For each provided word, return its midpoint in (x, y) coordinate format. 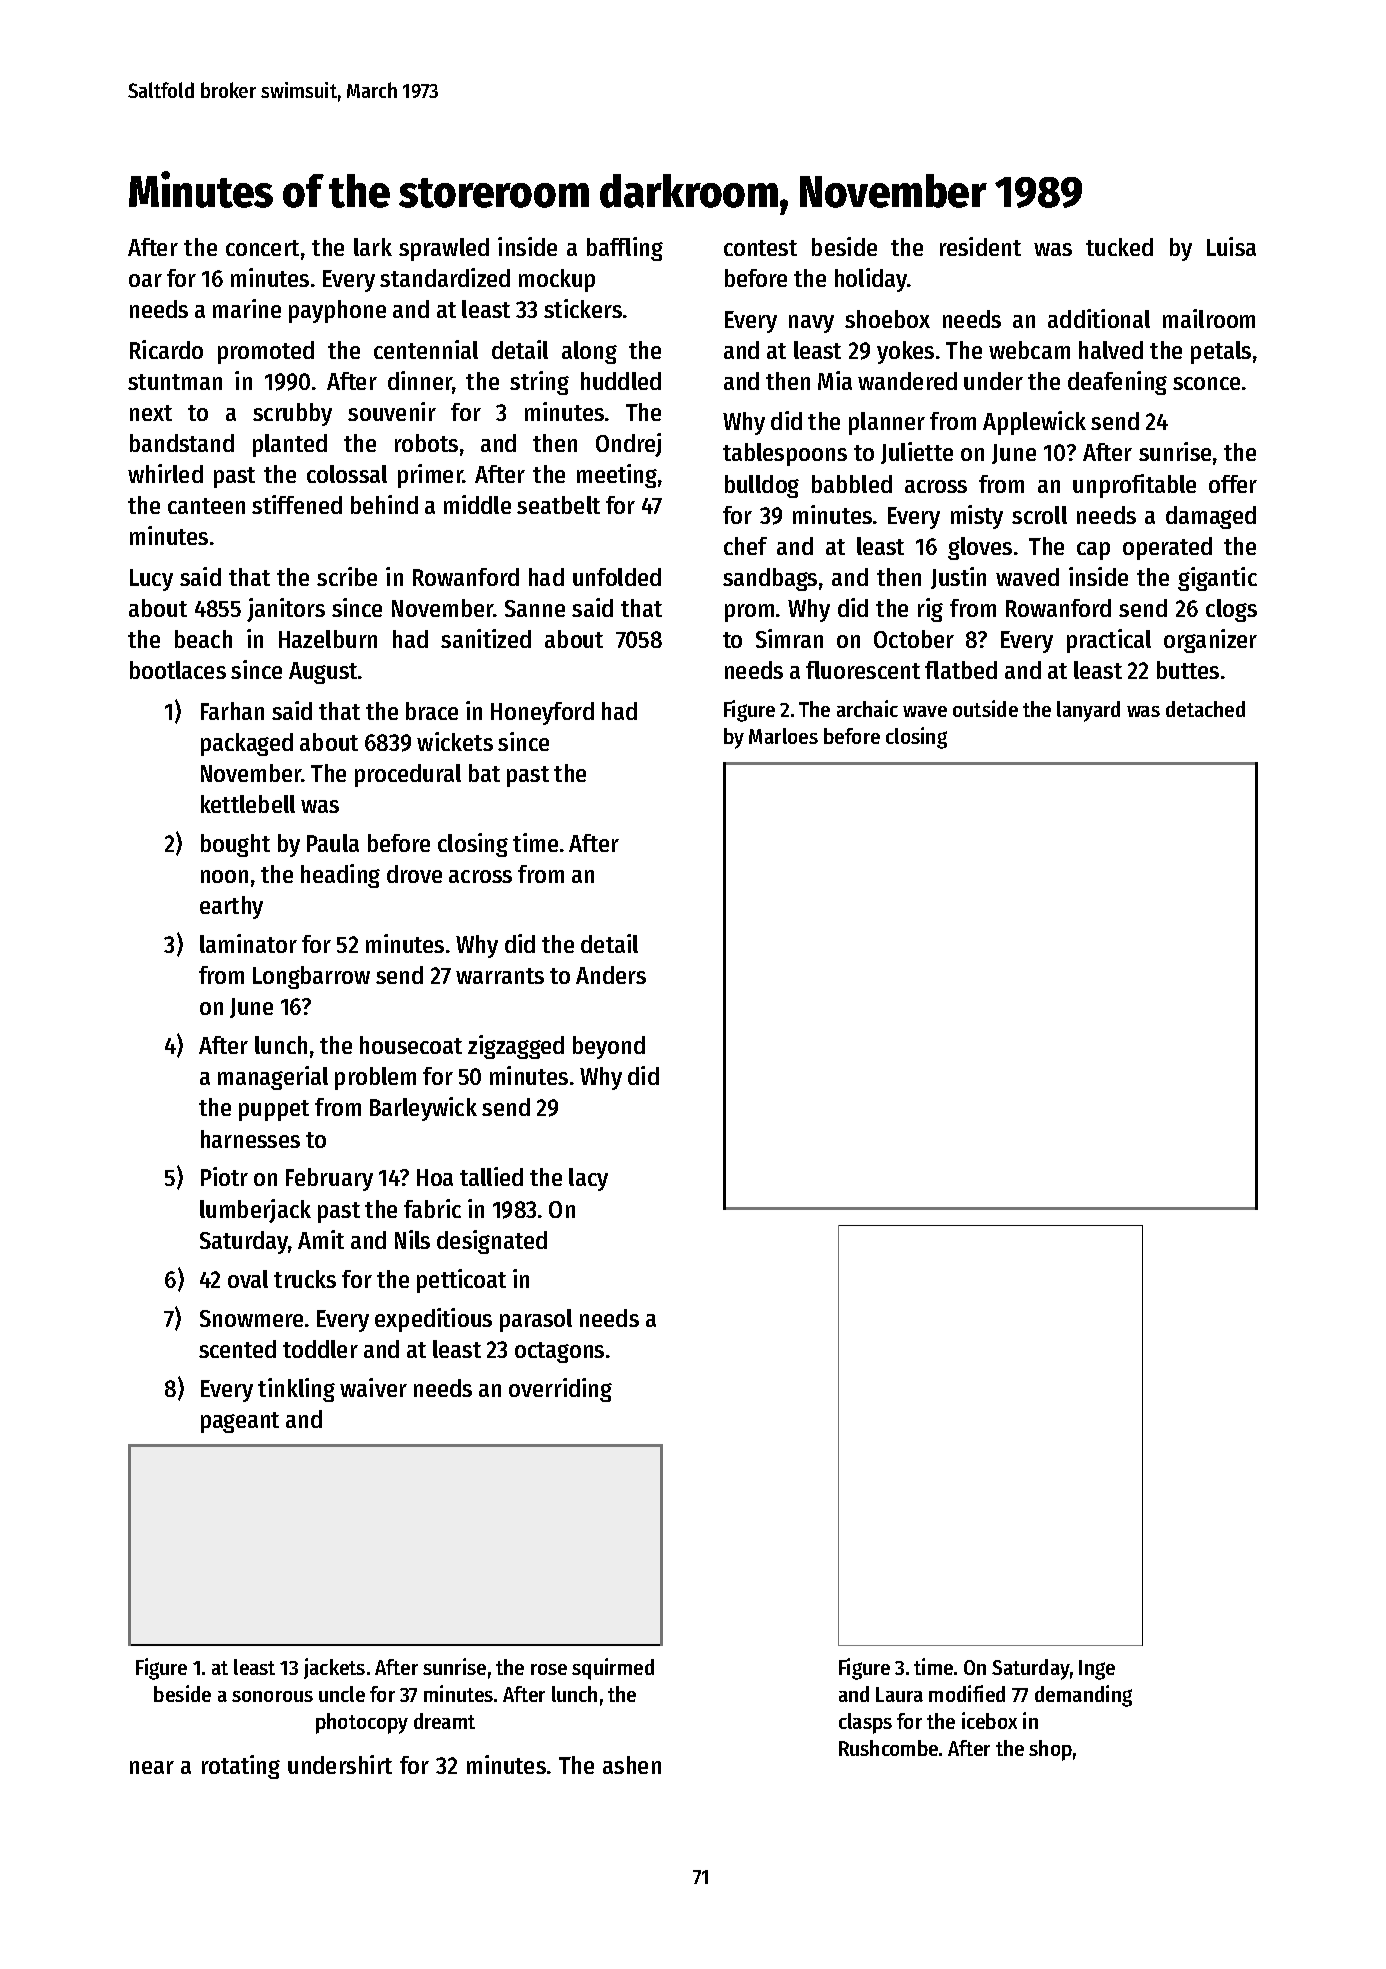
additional (1099, 318)
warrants (500, 976)
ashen (632, 1765)
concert (262, 248)
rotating (241, 1767)
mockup (557, 280)
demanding (1083, 1696)
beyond (609, 1047)
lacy (588, 1179)
